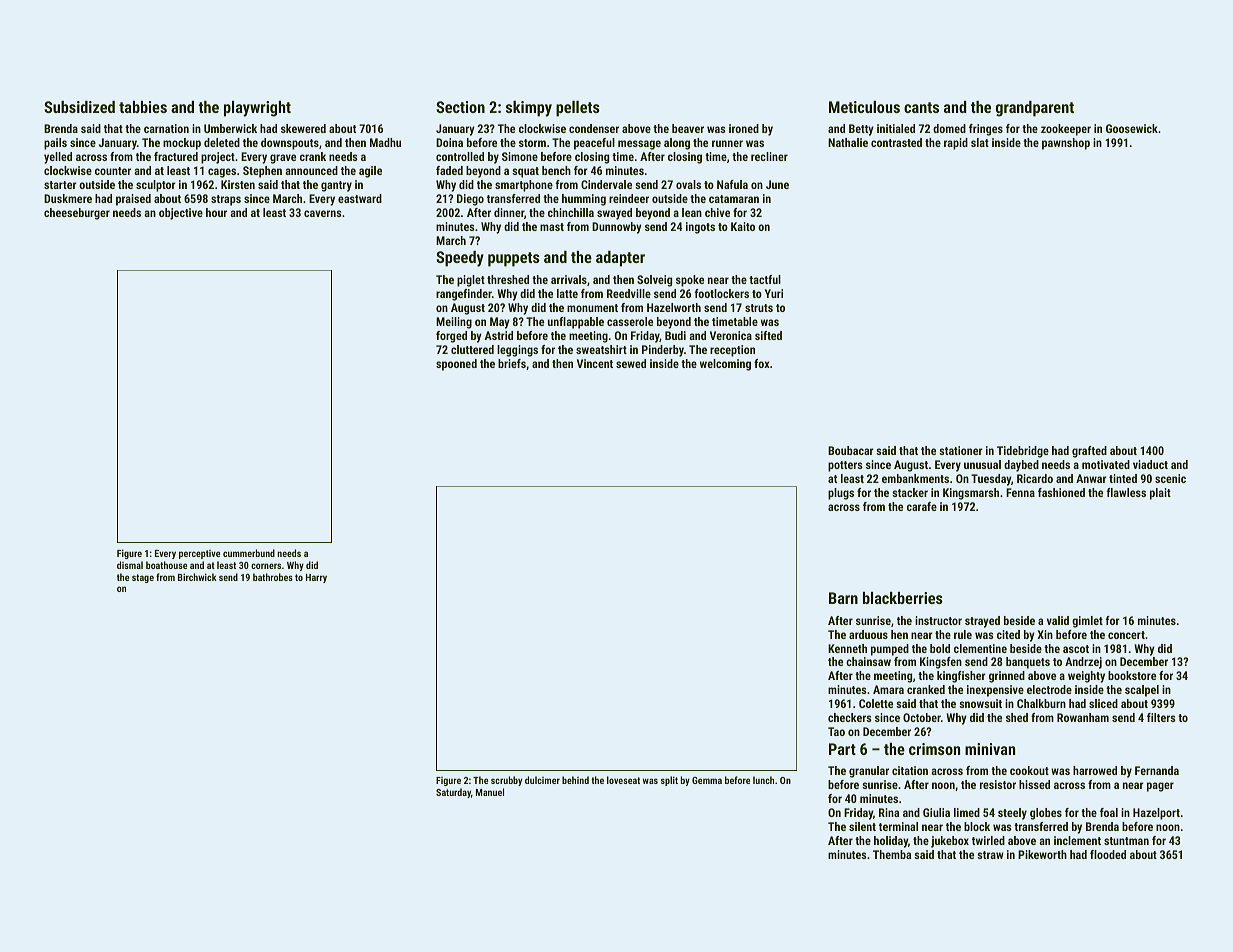 Image resolution: width=1233 pixels, height=952 pixels. I want to click on Meticulous, so click(864, 107).
